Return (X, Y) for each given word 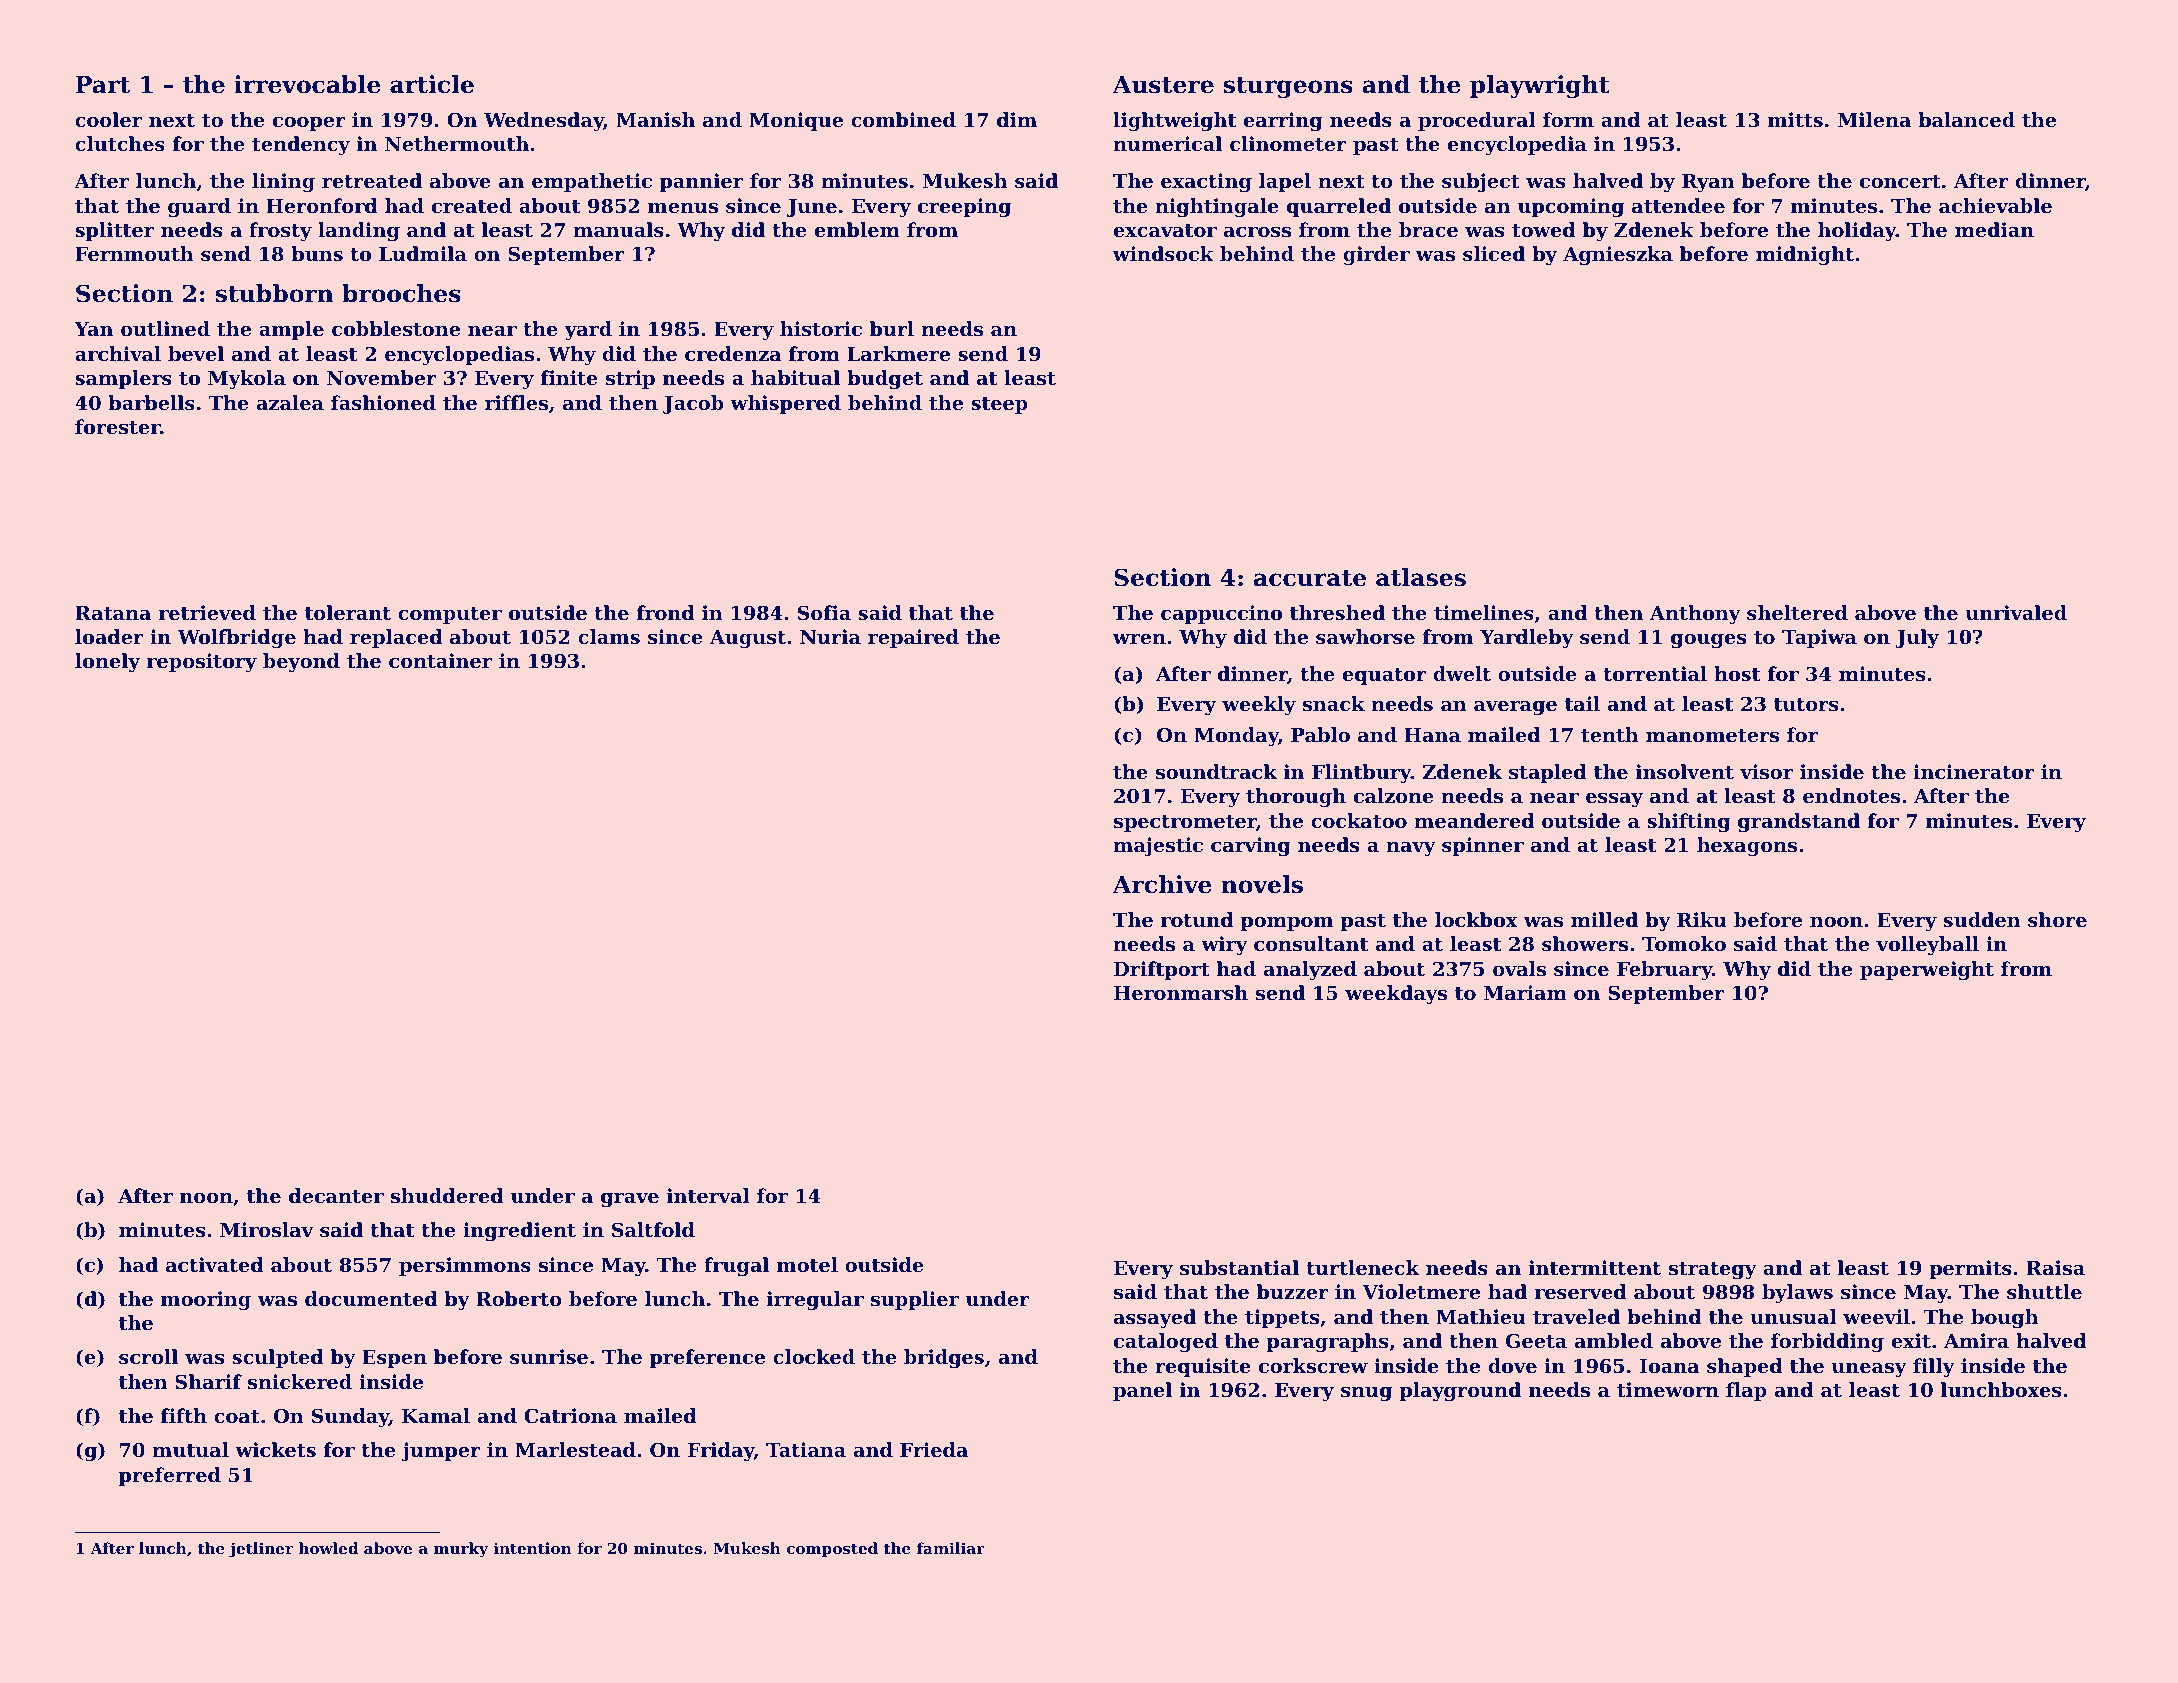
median (1994, 229)
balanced (1966, 119)
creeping (964, 208)
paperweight (1927, 971)
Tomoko (1684, 943)
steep (999, 405)
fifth (184, 1416)
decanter (336, 1196)
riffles (516, 402)
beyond (301, 663)
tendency (301, 146)
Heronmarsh (1181, 993)
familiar (951, 1548)
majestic (1158, 847)
